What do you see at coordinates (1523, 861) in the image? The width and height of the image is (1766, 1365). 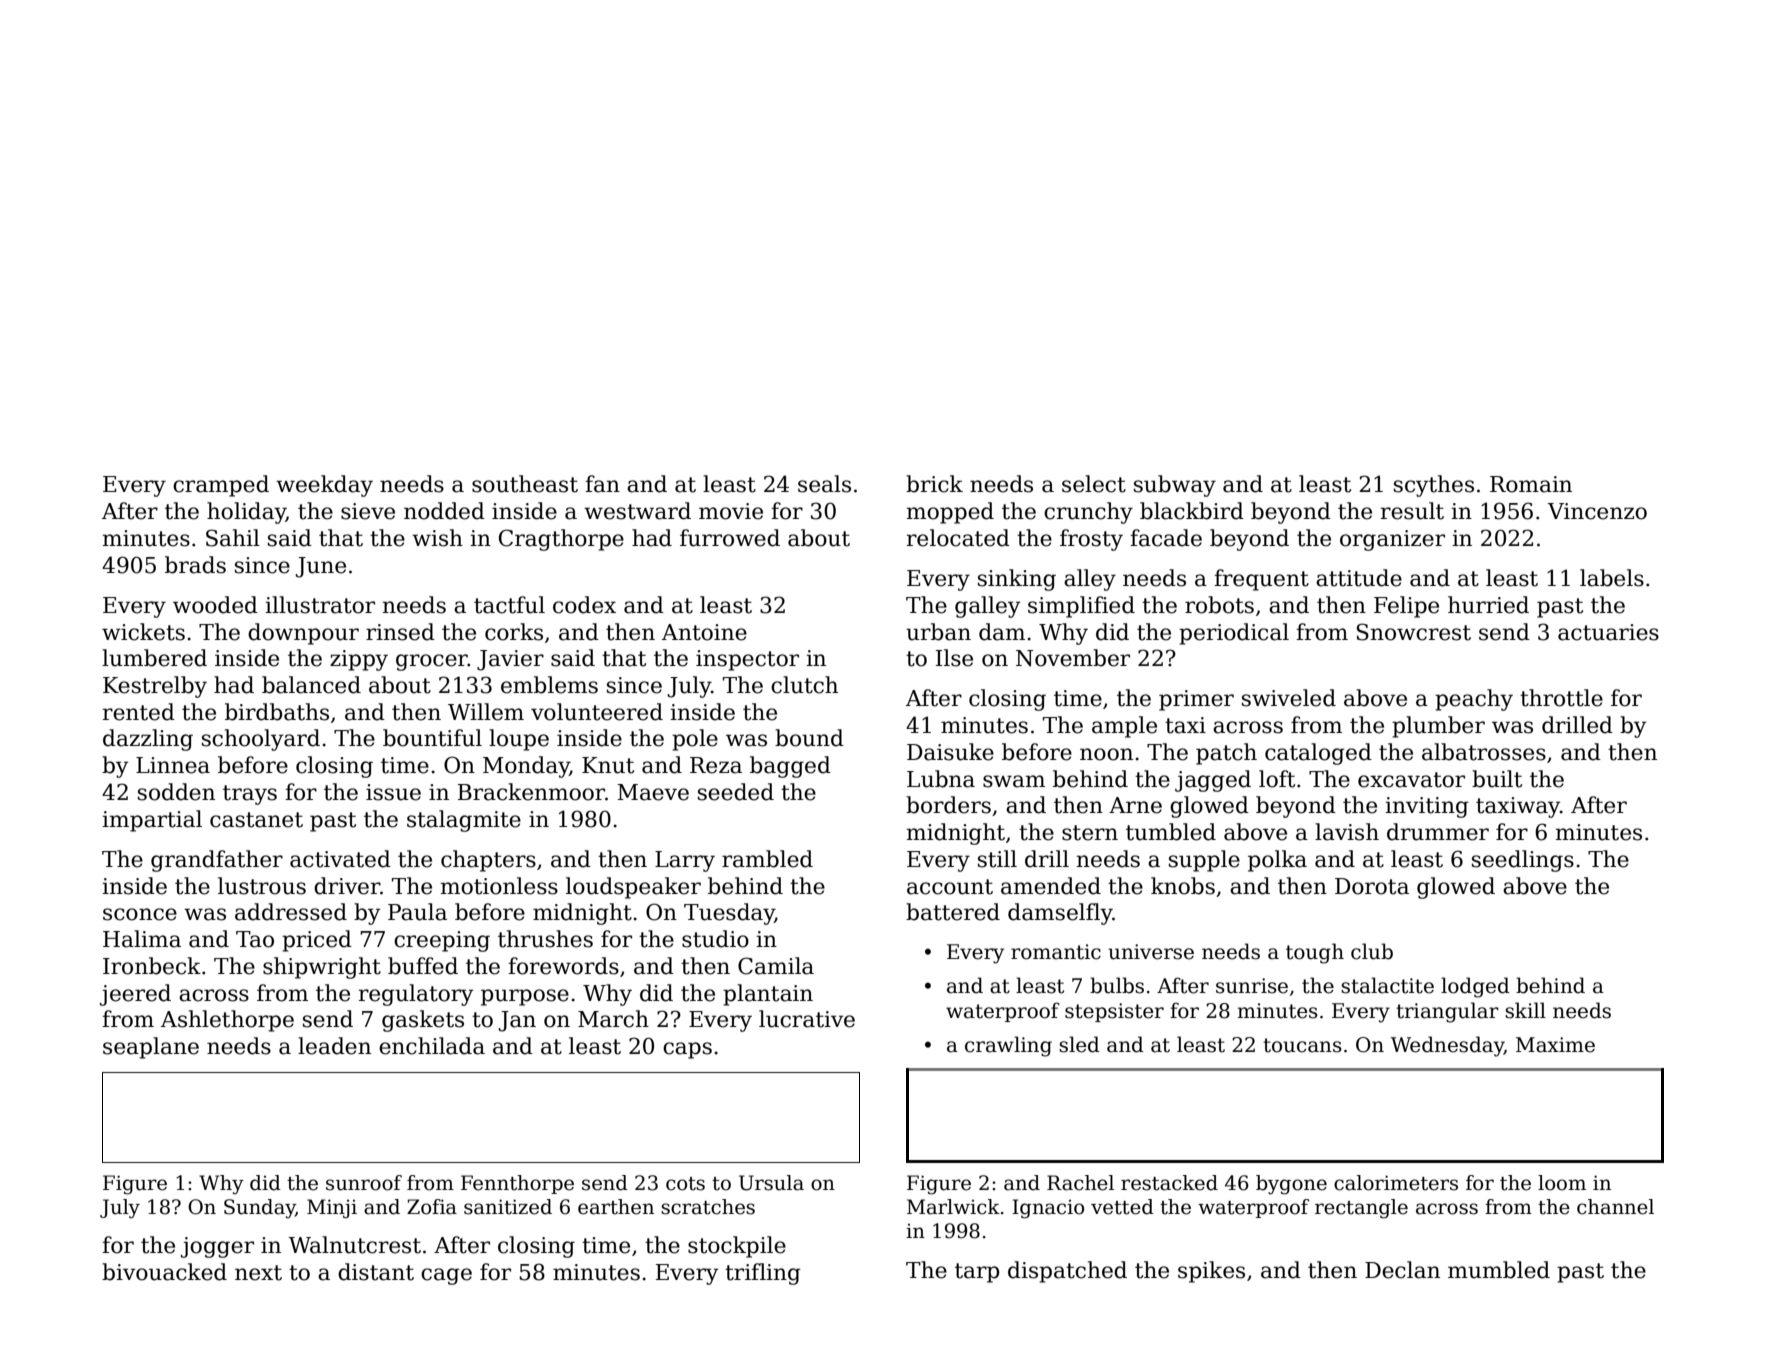 I see `seedlings` at bounding box center [1523, 861].
